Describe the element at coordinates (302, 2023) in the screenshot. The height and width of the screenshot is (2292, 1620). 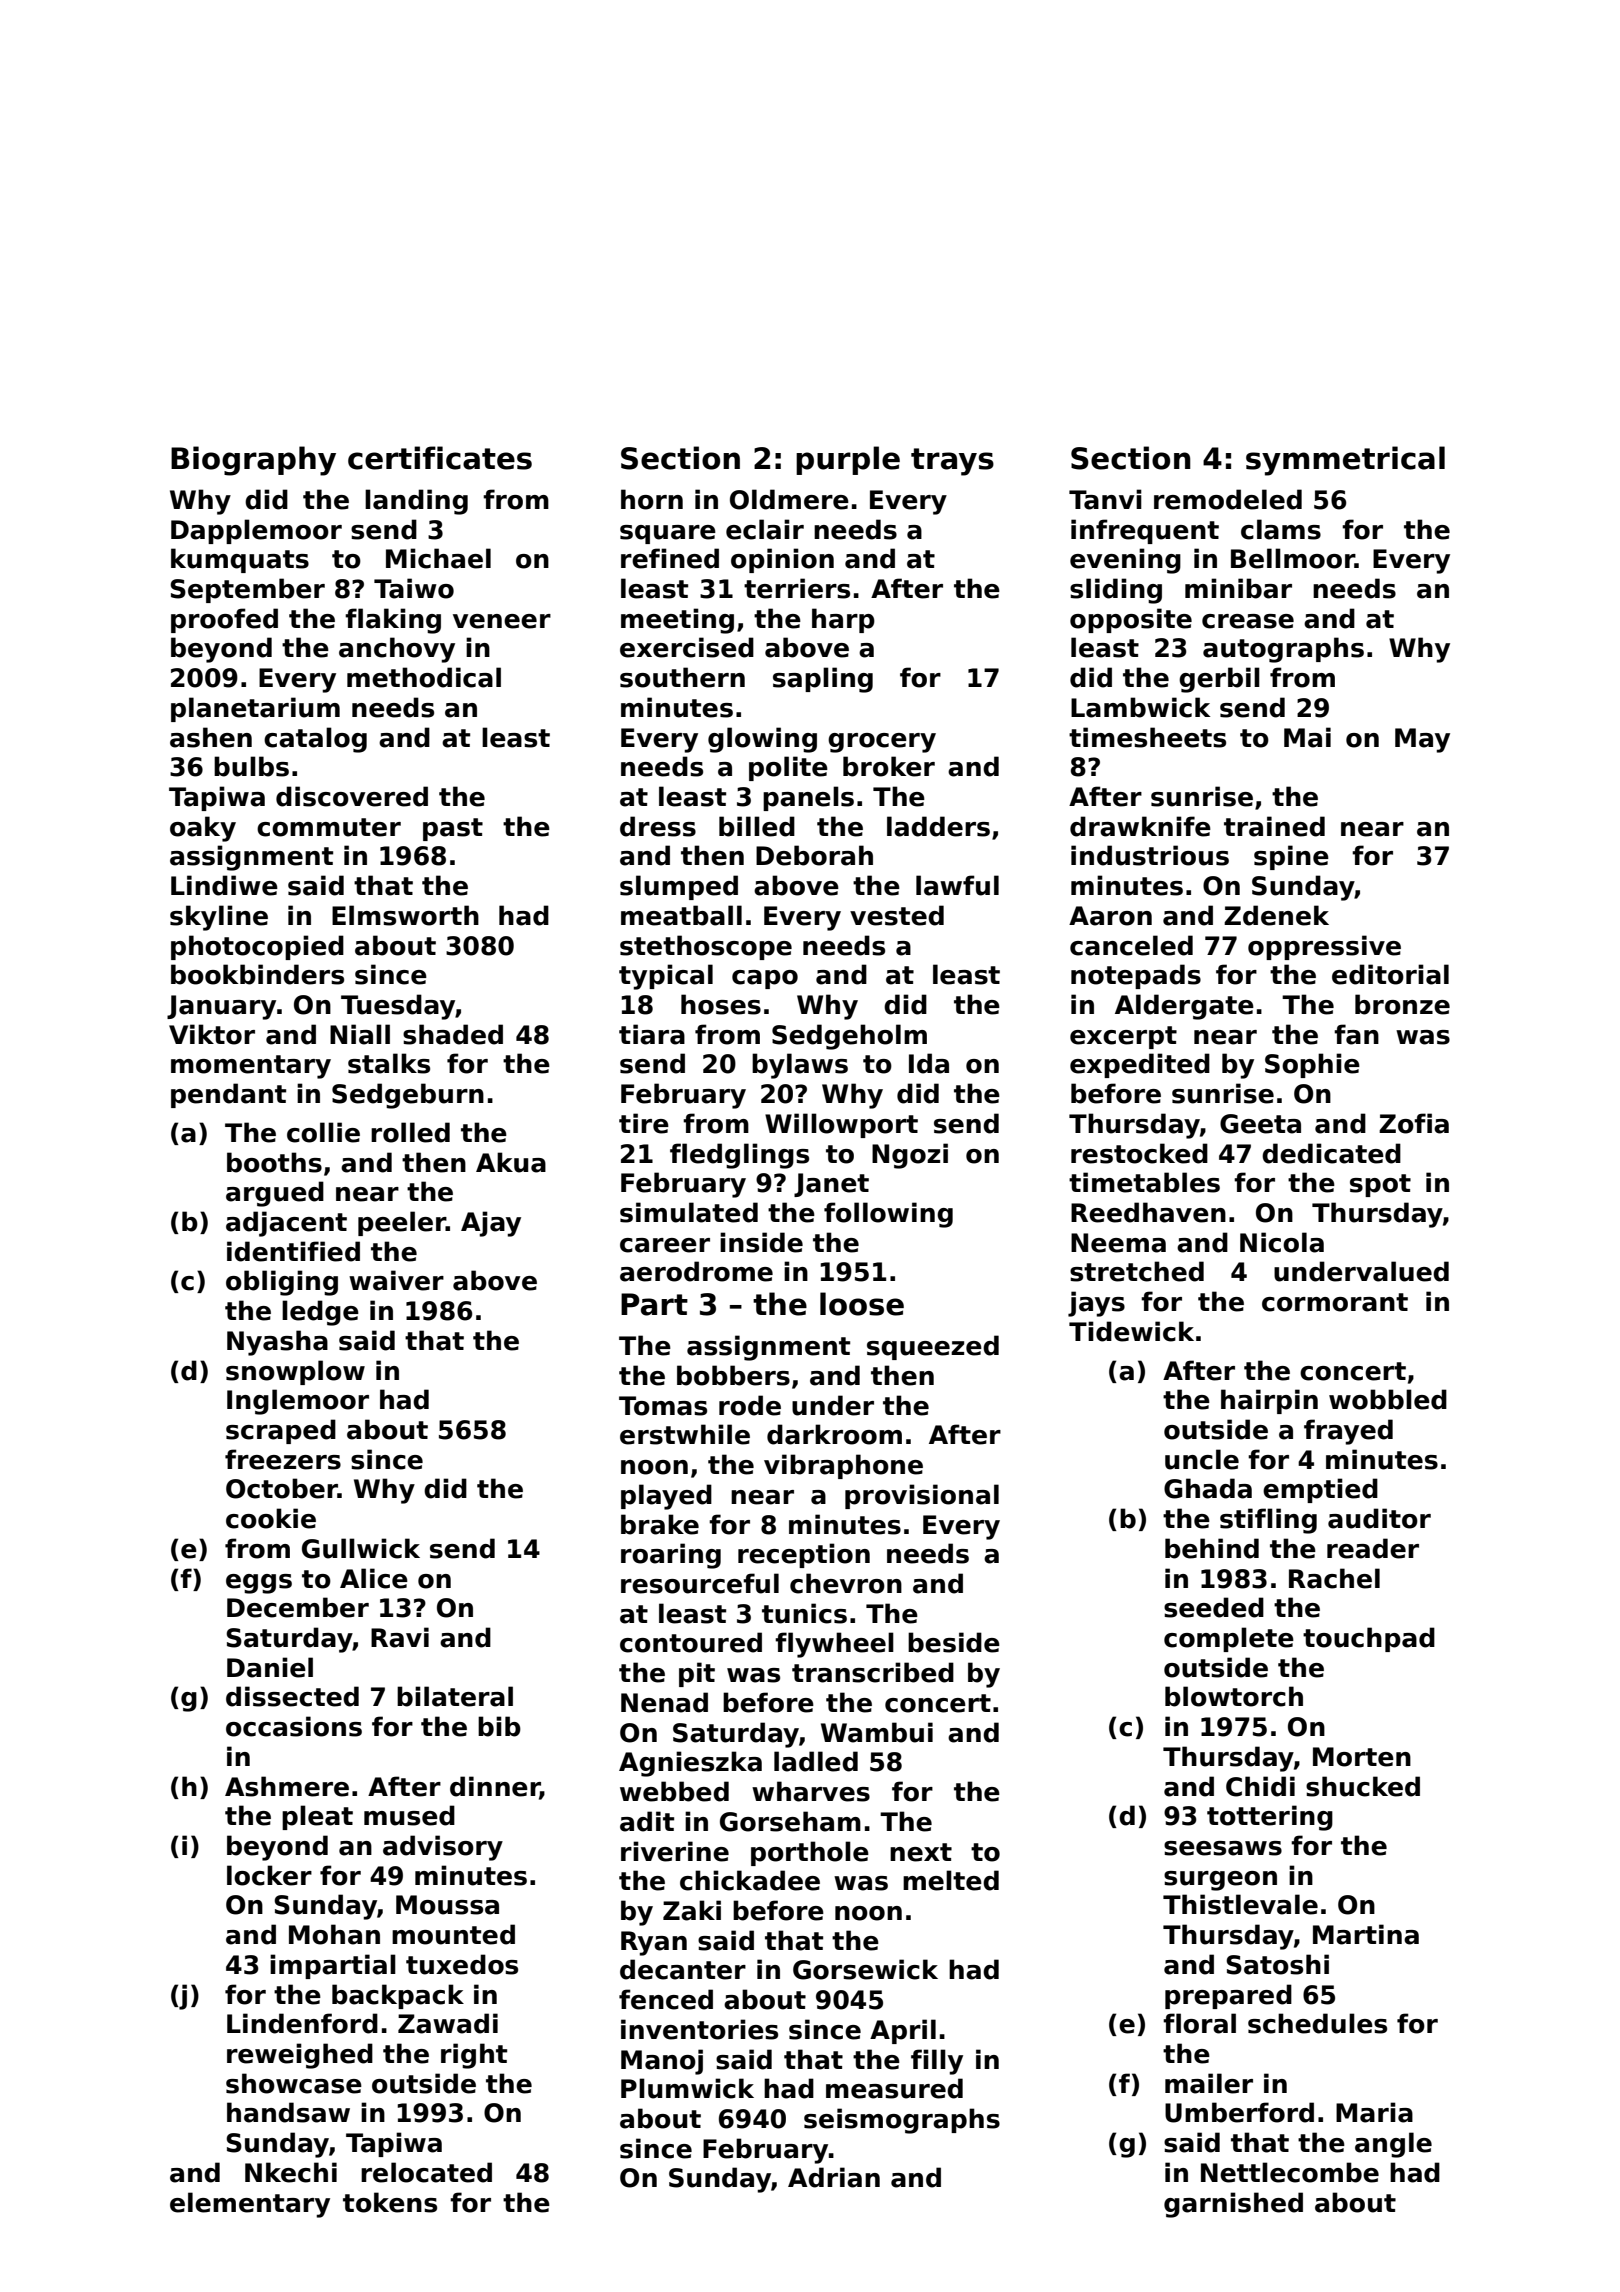
I see `Lindenford` at that location.
